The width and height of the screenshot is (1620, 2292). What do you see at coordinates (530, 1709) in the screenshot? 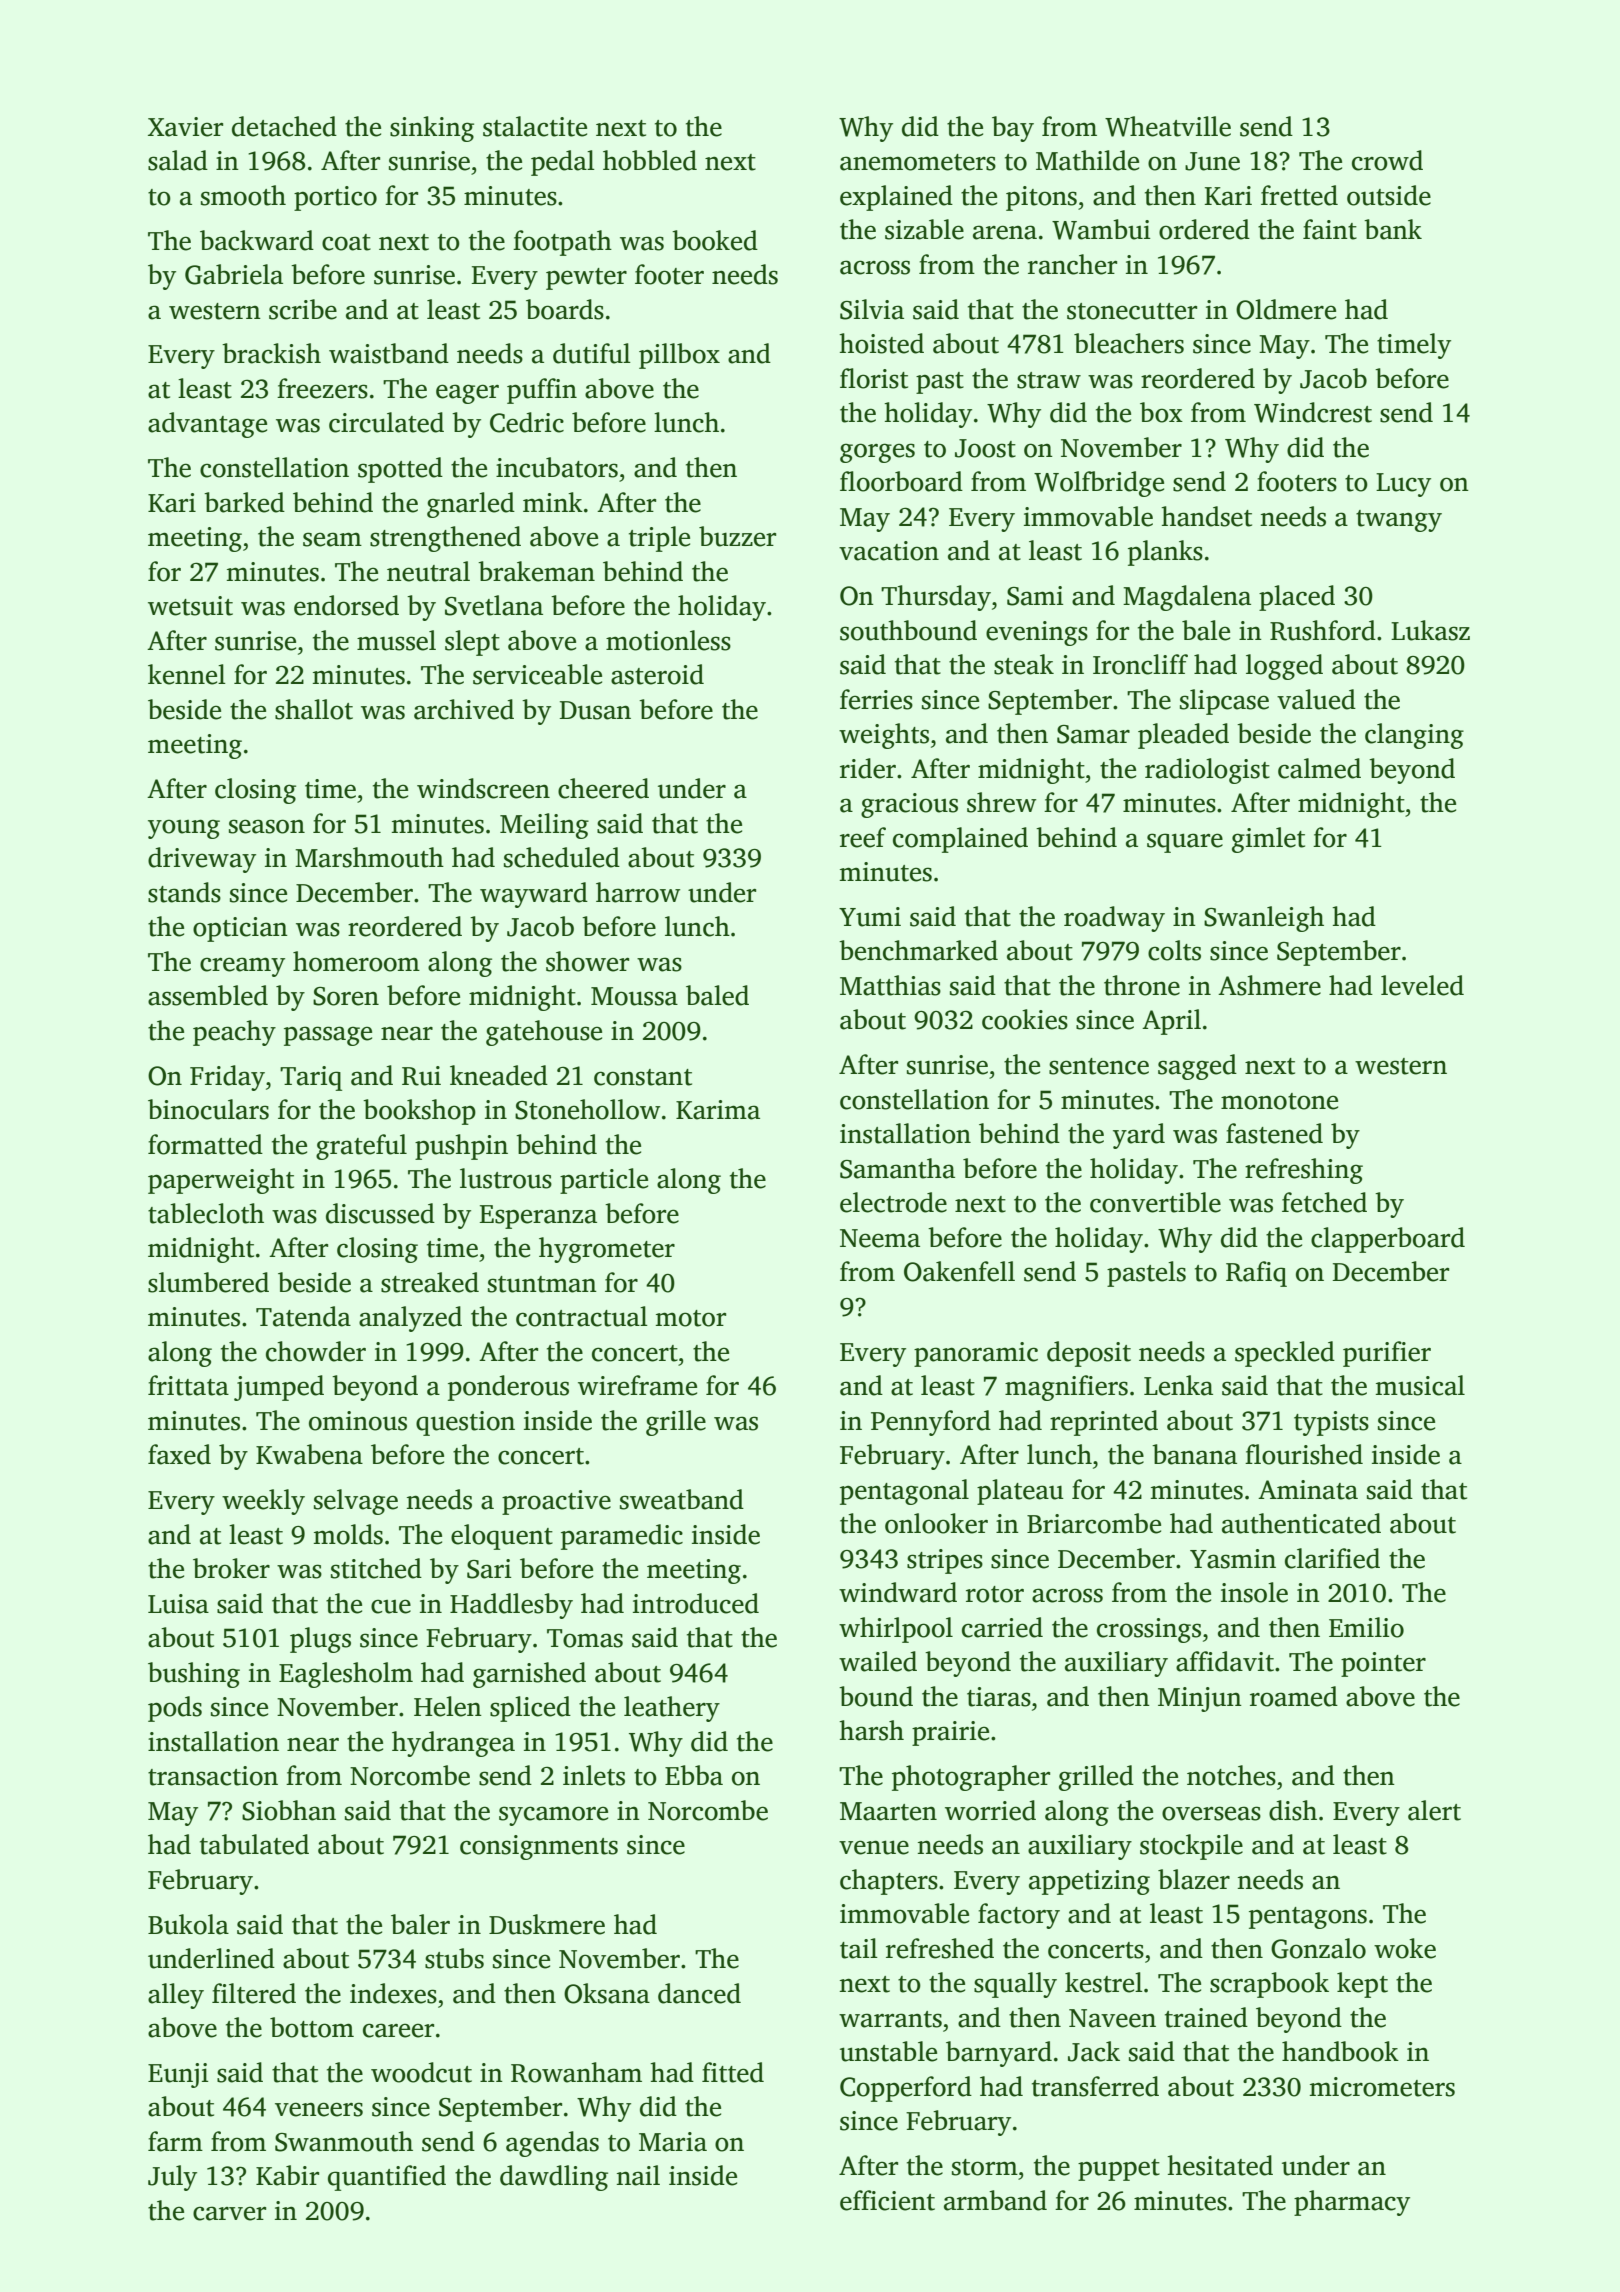
I see `spliced` at bounding box center [530, 1709].
